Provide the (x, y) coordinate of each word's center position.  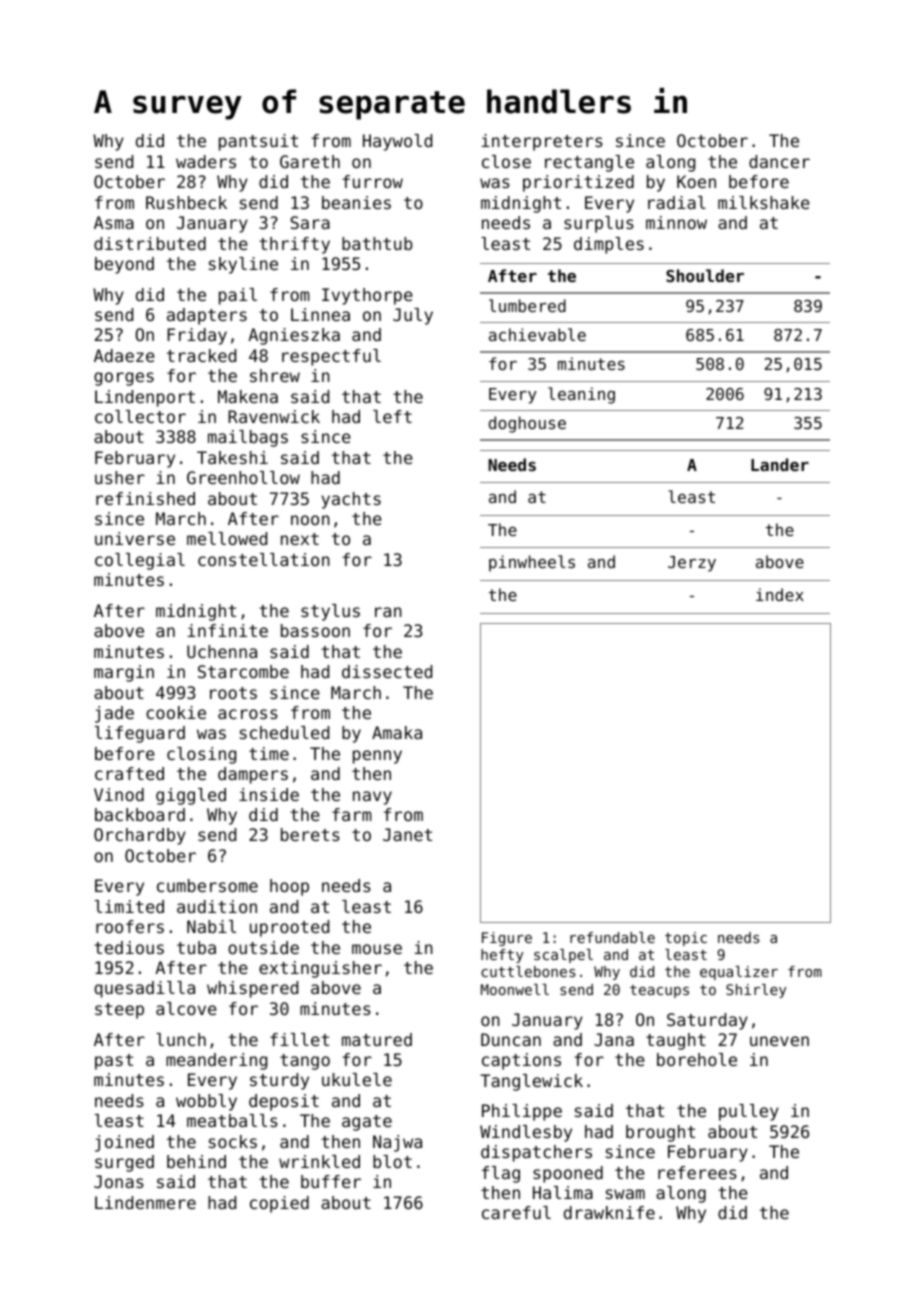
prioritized (578, 183)
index (780, 594)
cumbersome (207, 885)
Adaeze (124, 355)
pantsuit (258, 142)
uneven (779, 1041)
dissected (387, 671)
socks (233, 1141)
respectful (331, 357)
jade (114, 714)
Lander (780, 464)
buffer (331, 1181)
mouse (377, 949)
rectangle (589, 163)
